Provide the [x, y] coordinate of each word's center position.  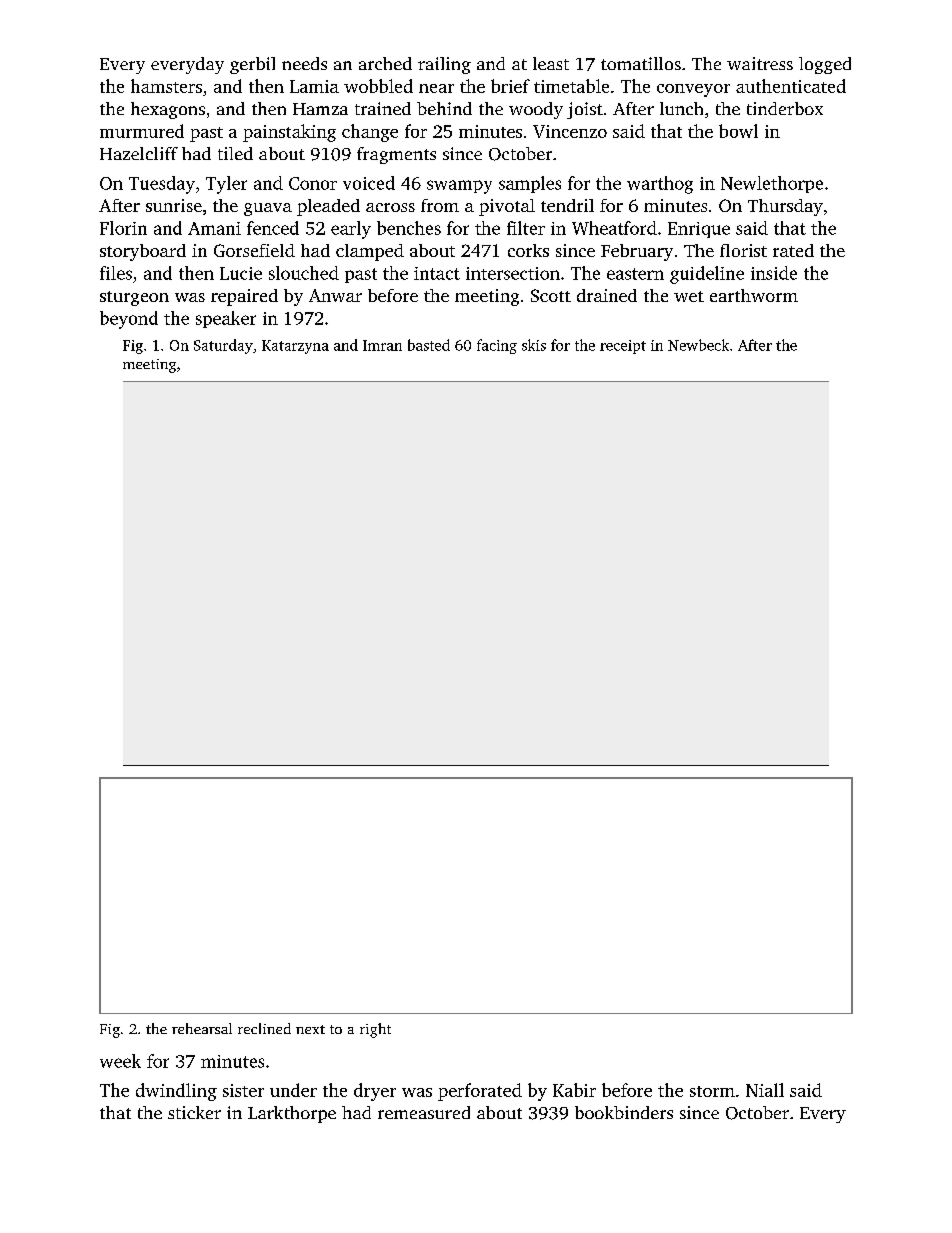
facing [497, 346]
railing [444, 65]
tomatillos [641, 63]
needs [304, 63]
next [310, 1029]
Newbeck [698, 345]
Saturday [223, 346]
